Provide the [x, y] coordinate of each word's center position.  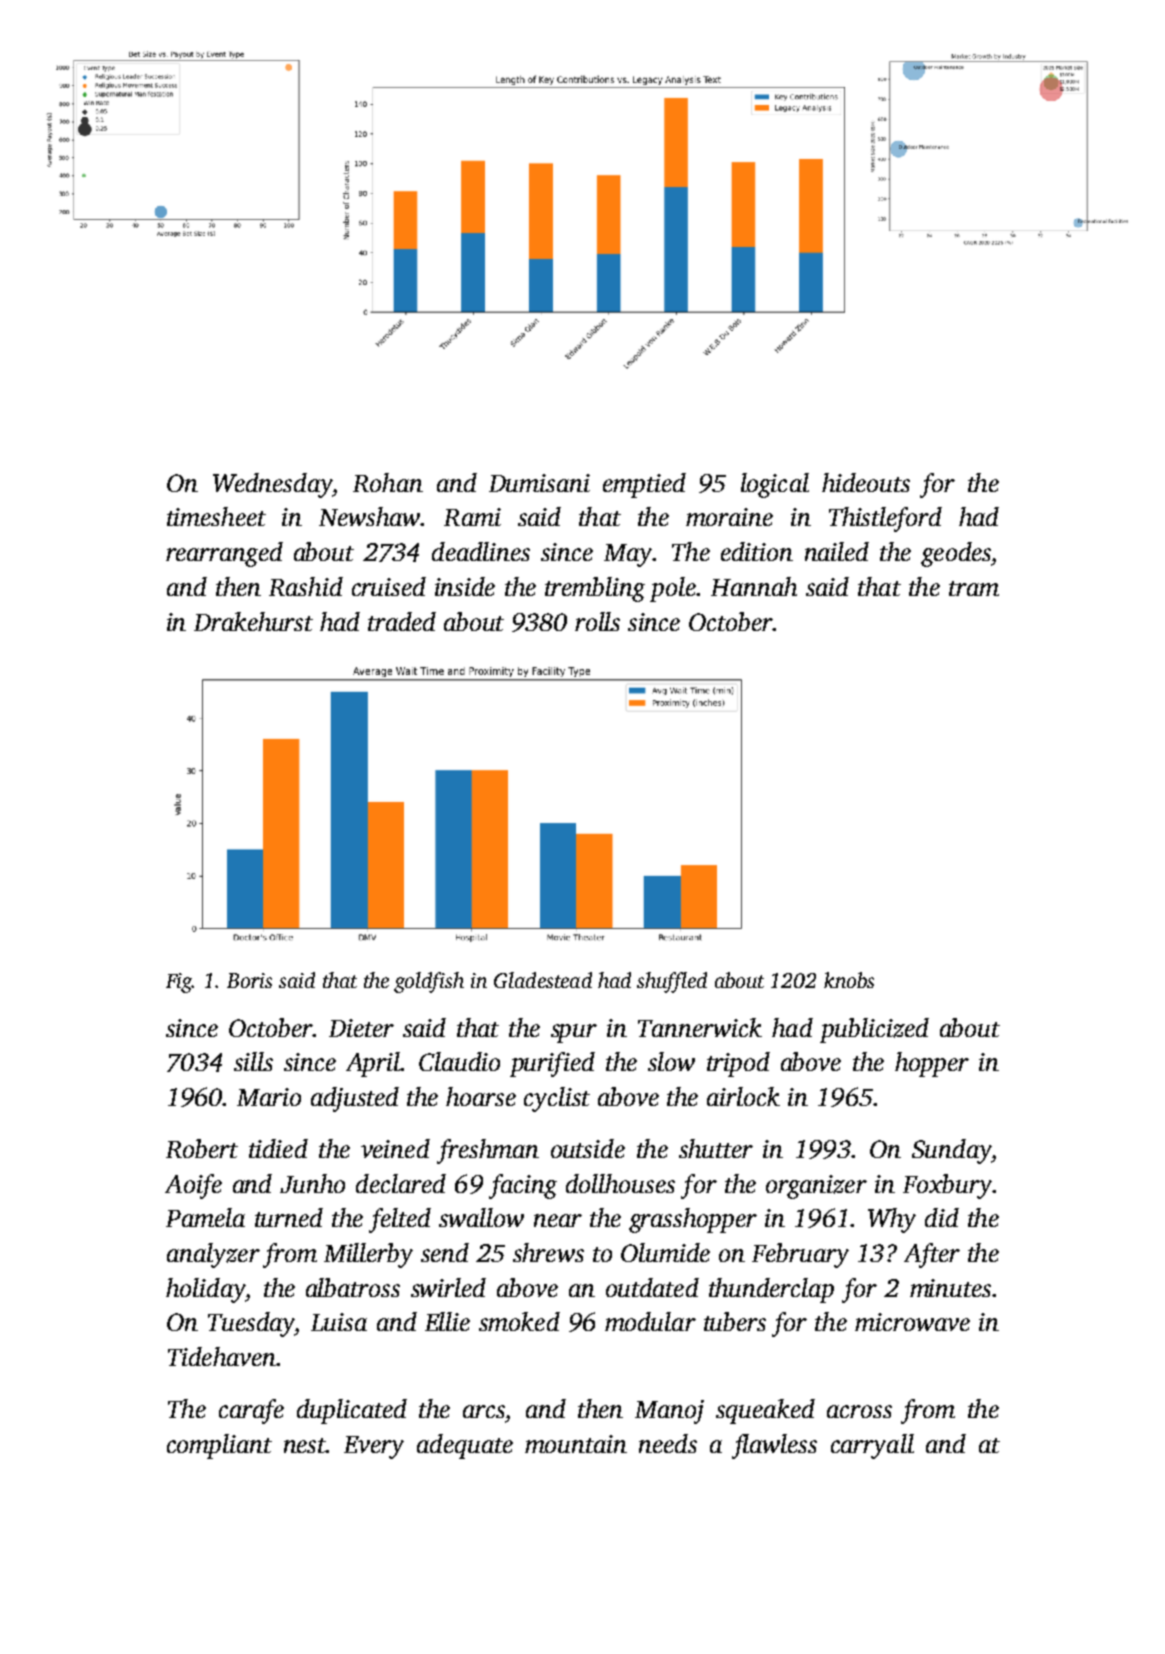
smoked [519, 1321]
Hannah [754, 586]
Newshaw [370, 516]
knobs [849, 980]
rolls [597, 621]
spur [574, 1033]
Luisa [339, 1322]
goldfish [429, 982]
